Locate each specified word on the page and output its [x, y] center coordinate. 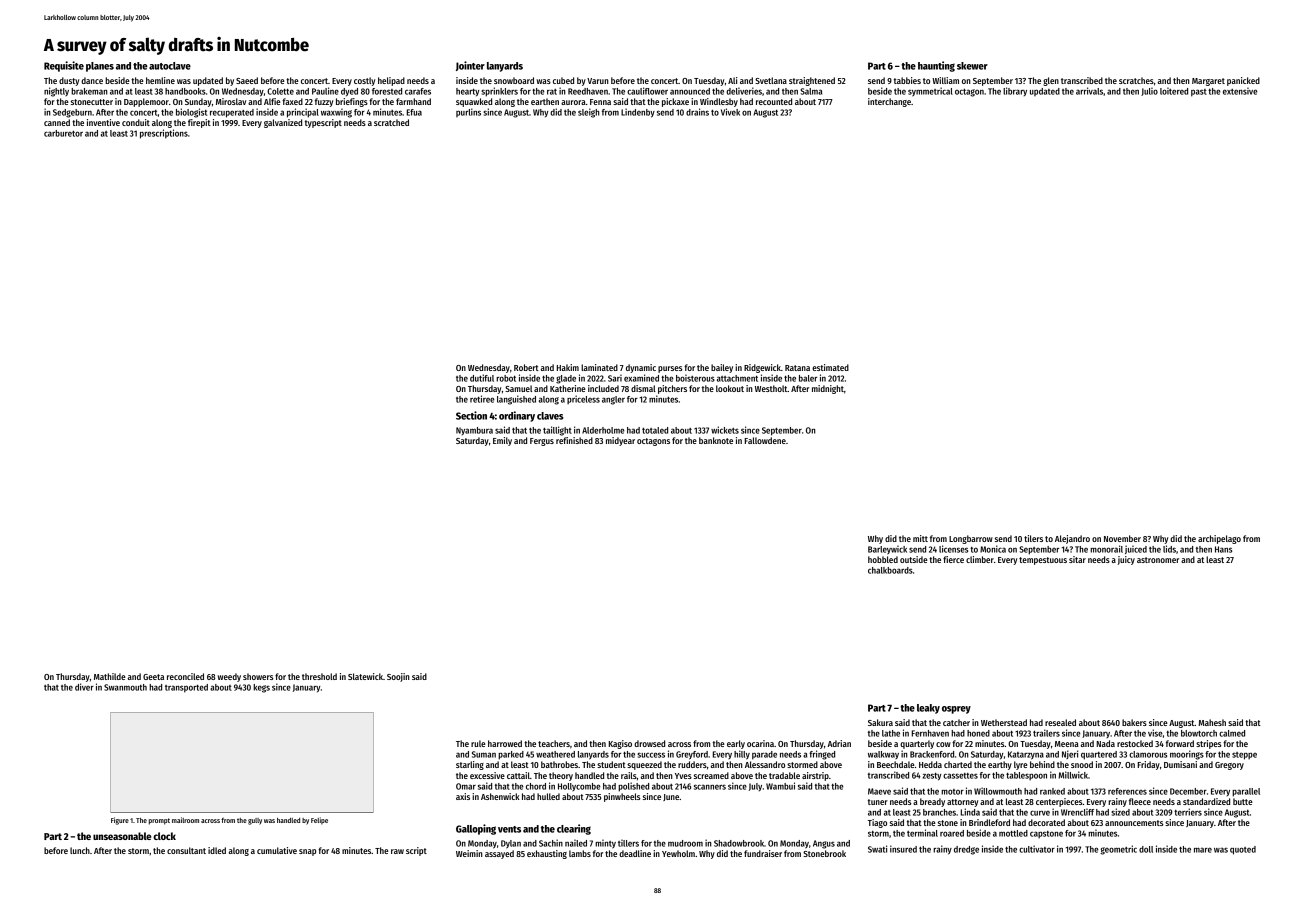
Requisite [64, 66]
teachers [554, 743]
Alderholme [603, 430]
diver [84, 687]
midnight [828, 389]
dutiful [482, 378]
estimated [830, 367]
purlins [468, 112]
